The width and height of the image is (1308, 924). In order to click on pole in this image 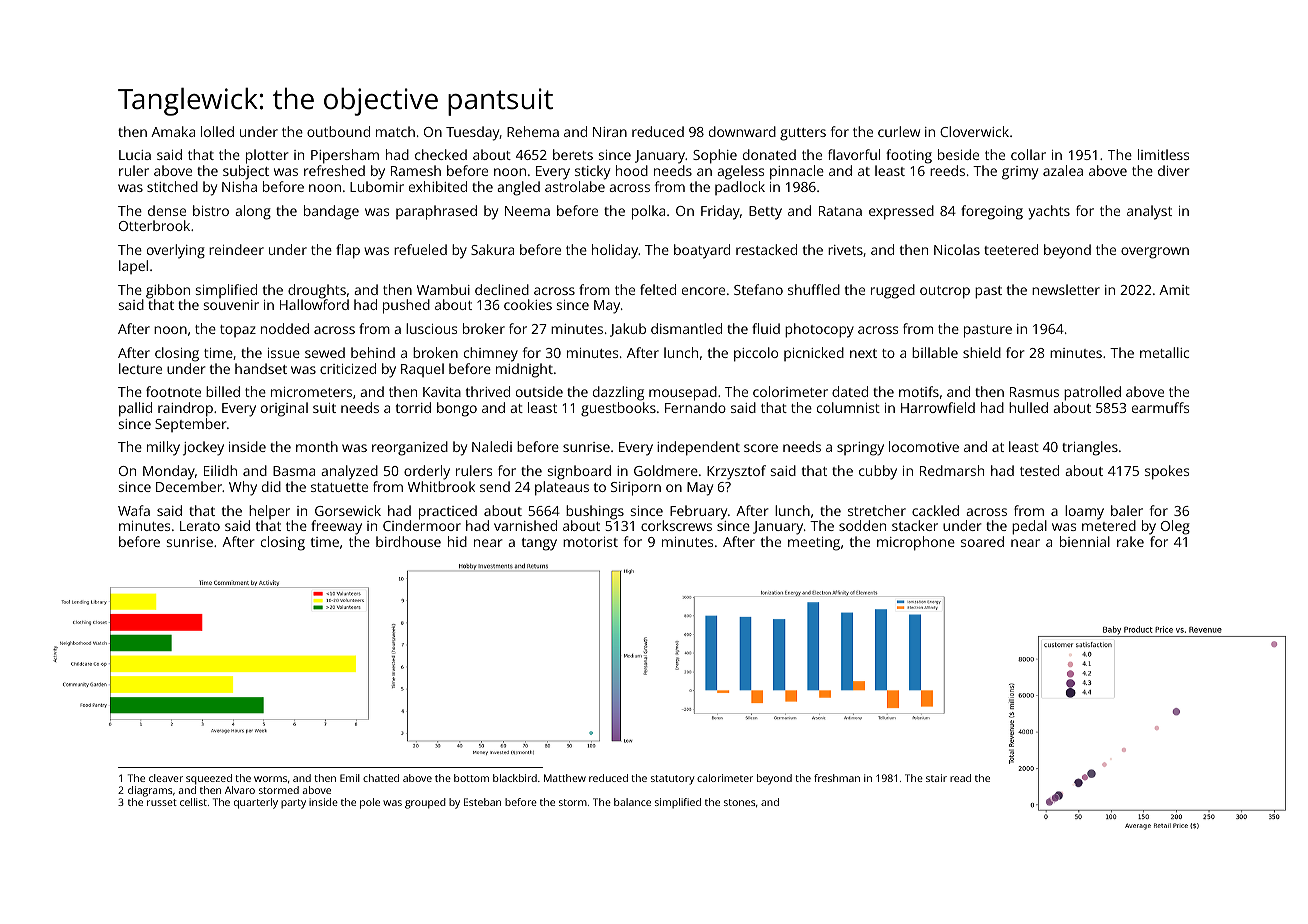, I will do `click(370, 803)`.
